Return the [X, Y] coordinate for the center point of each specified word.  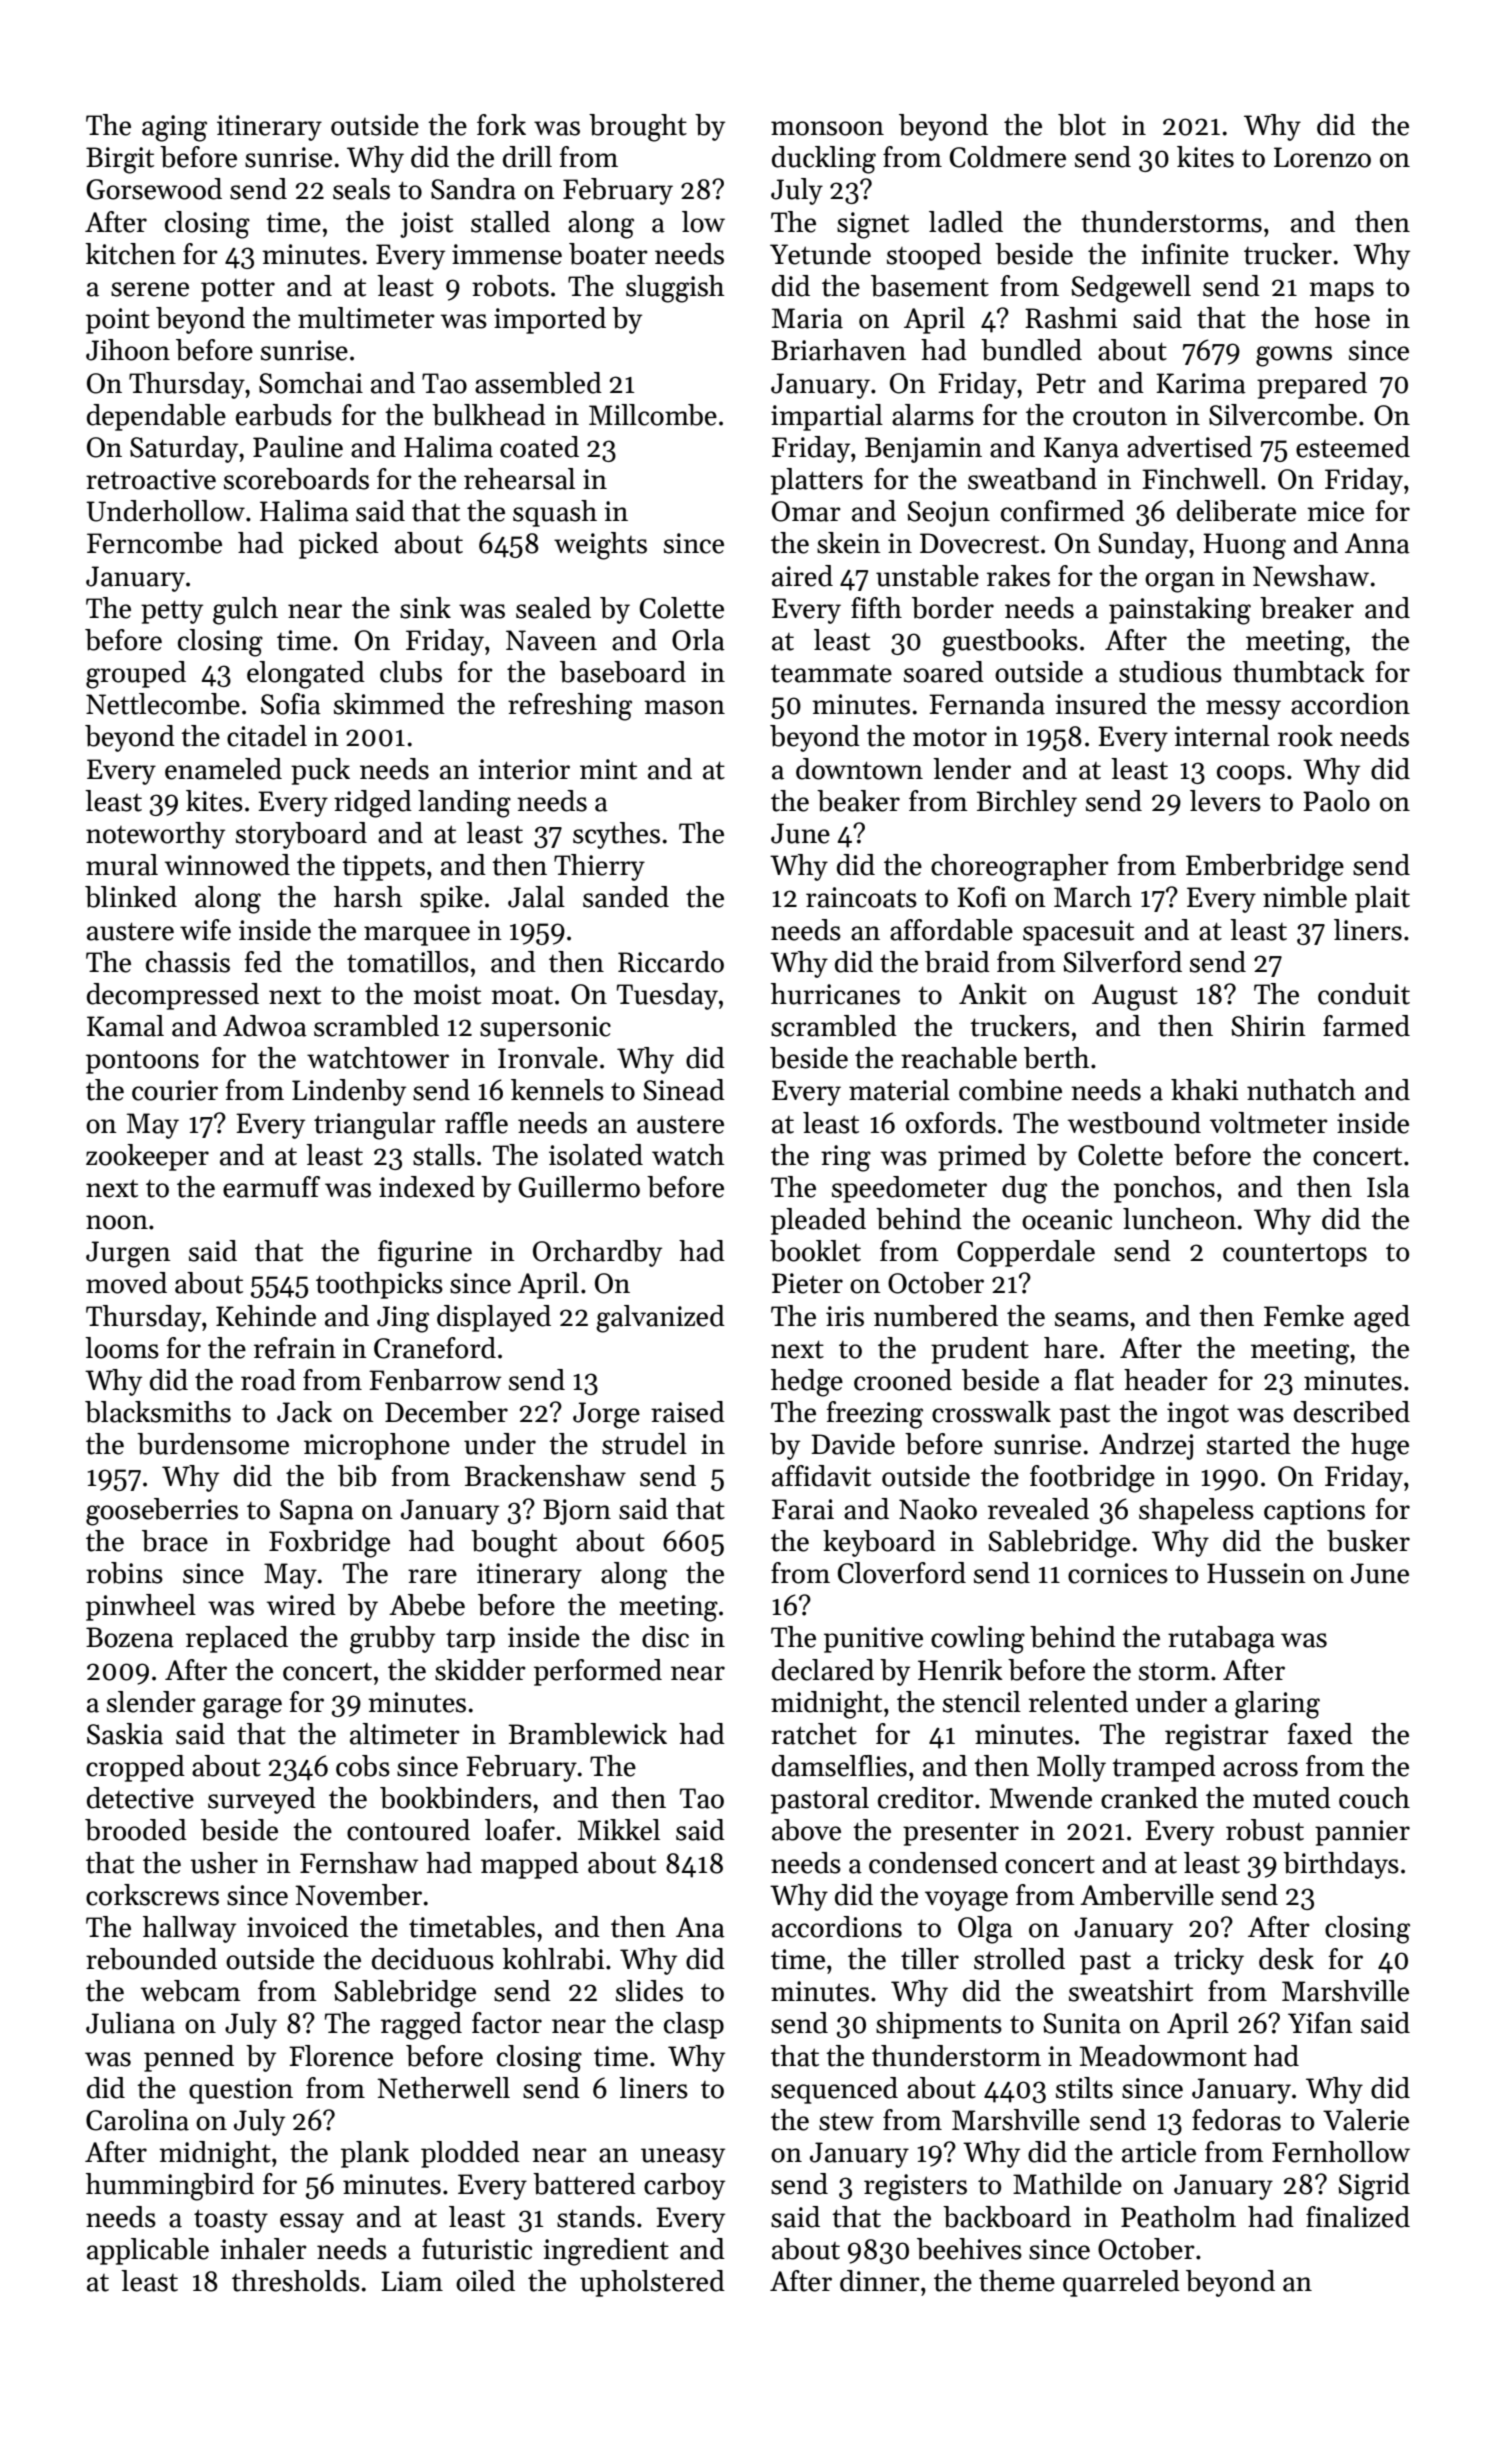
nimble [1305, 897]
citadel [267, 736]
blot [1082, 125]
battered [584, 2184]
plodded [470, 2154]
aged [1382, 1319]
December [446, 1412]
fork [501, 125]
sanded [626, 897]
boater [608, 254]
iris [845, 1316]
